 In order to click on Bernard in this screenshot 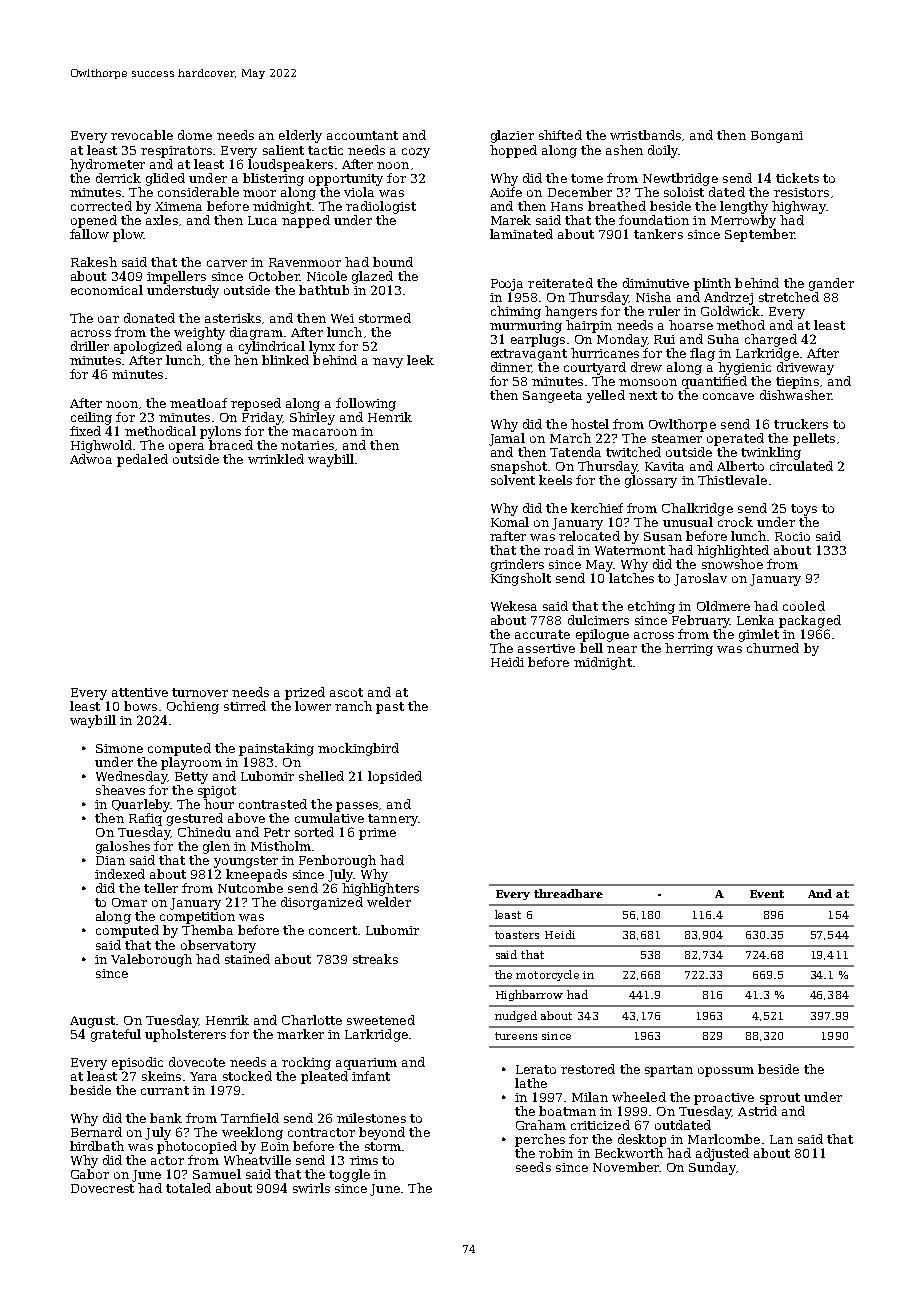, I will do `click(96, 1132)`.
